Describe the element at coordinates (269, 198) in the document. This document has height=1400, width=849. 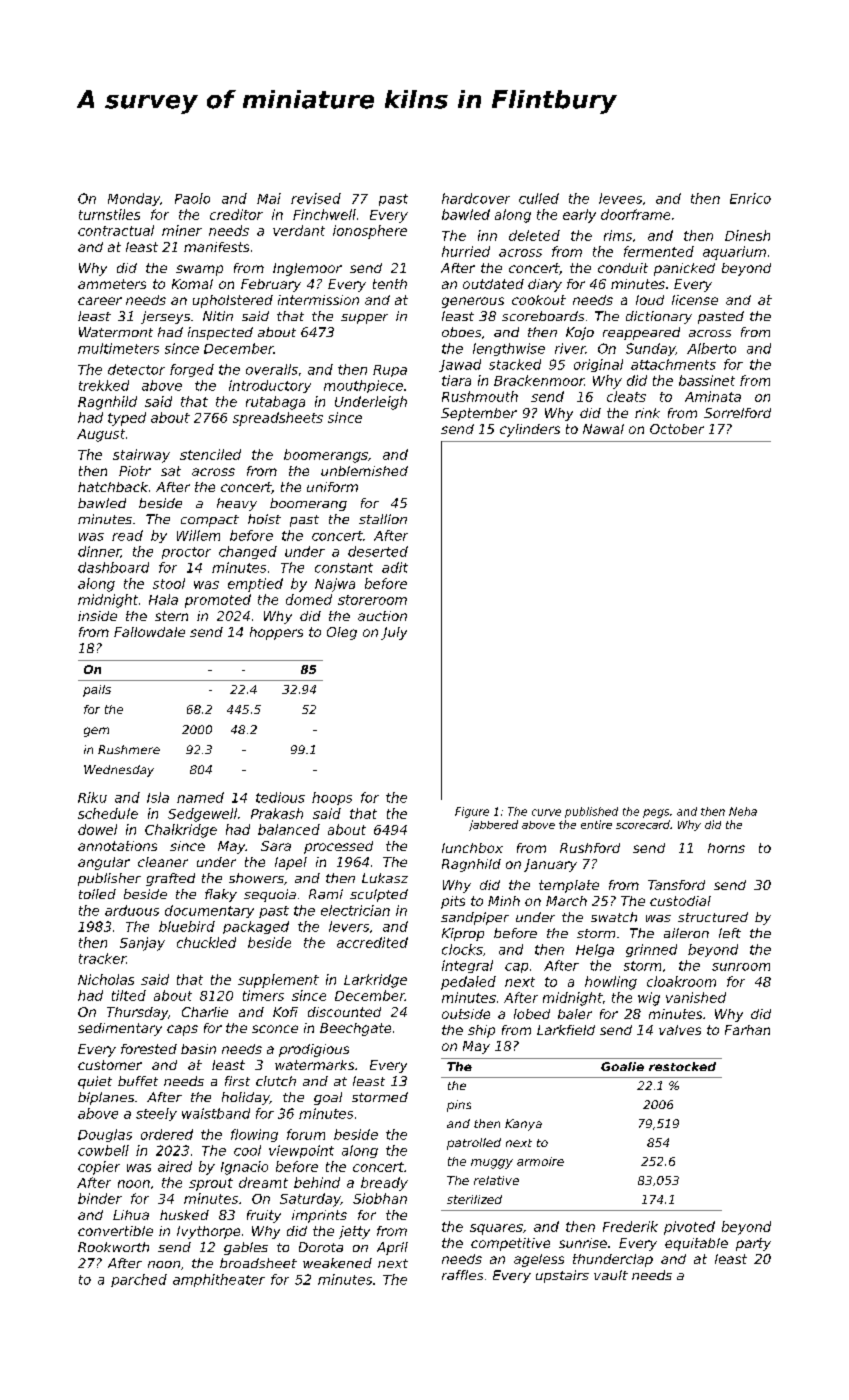
I see `Mai` at that location.
